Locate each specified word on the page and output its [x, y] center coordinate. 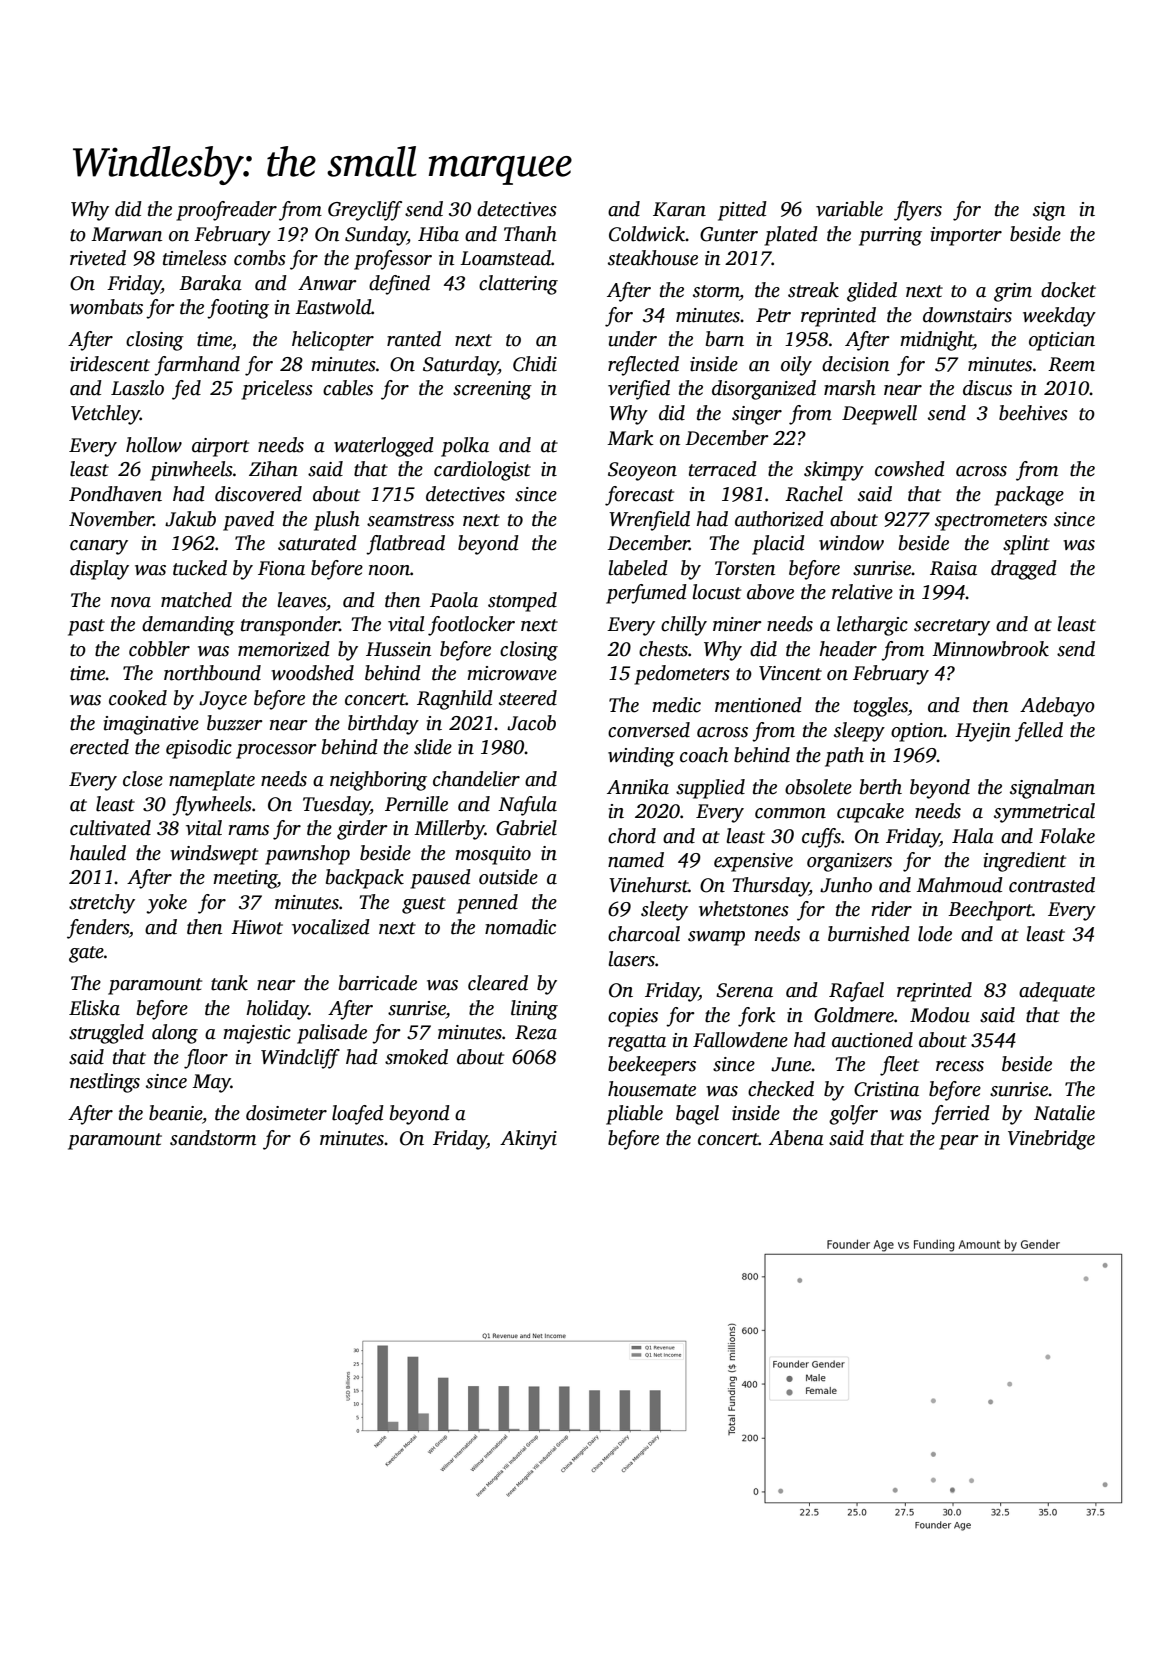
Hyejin [983, 732]
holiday [277, 1010]
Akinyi [528, 1140]
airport [220, 447]
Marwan [126, 234]
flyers [918, 211]
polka [465, 447]
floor [206, 1059]
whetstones [744, 909]
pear [959, 1142]
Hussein [398, 649]
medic [676, 705]
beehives [1033, 413]
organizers [849, 862]
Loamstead [505, 258]
